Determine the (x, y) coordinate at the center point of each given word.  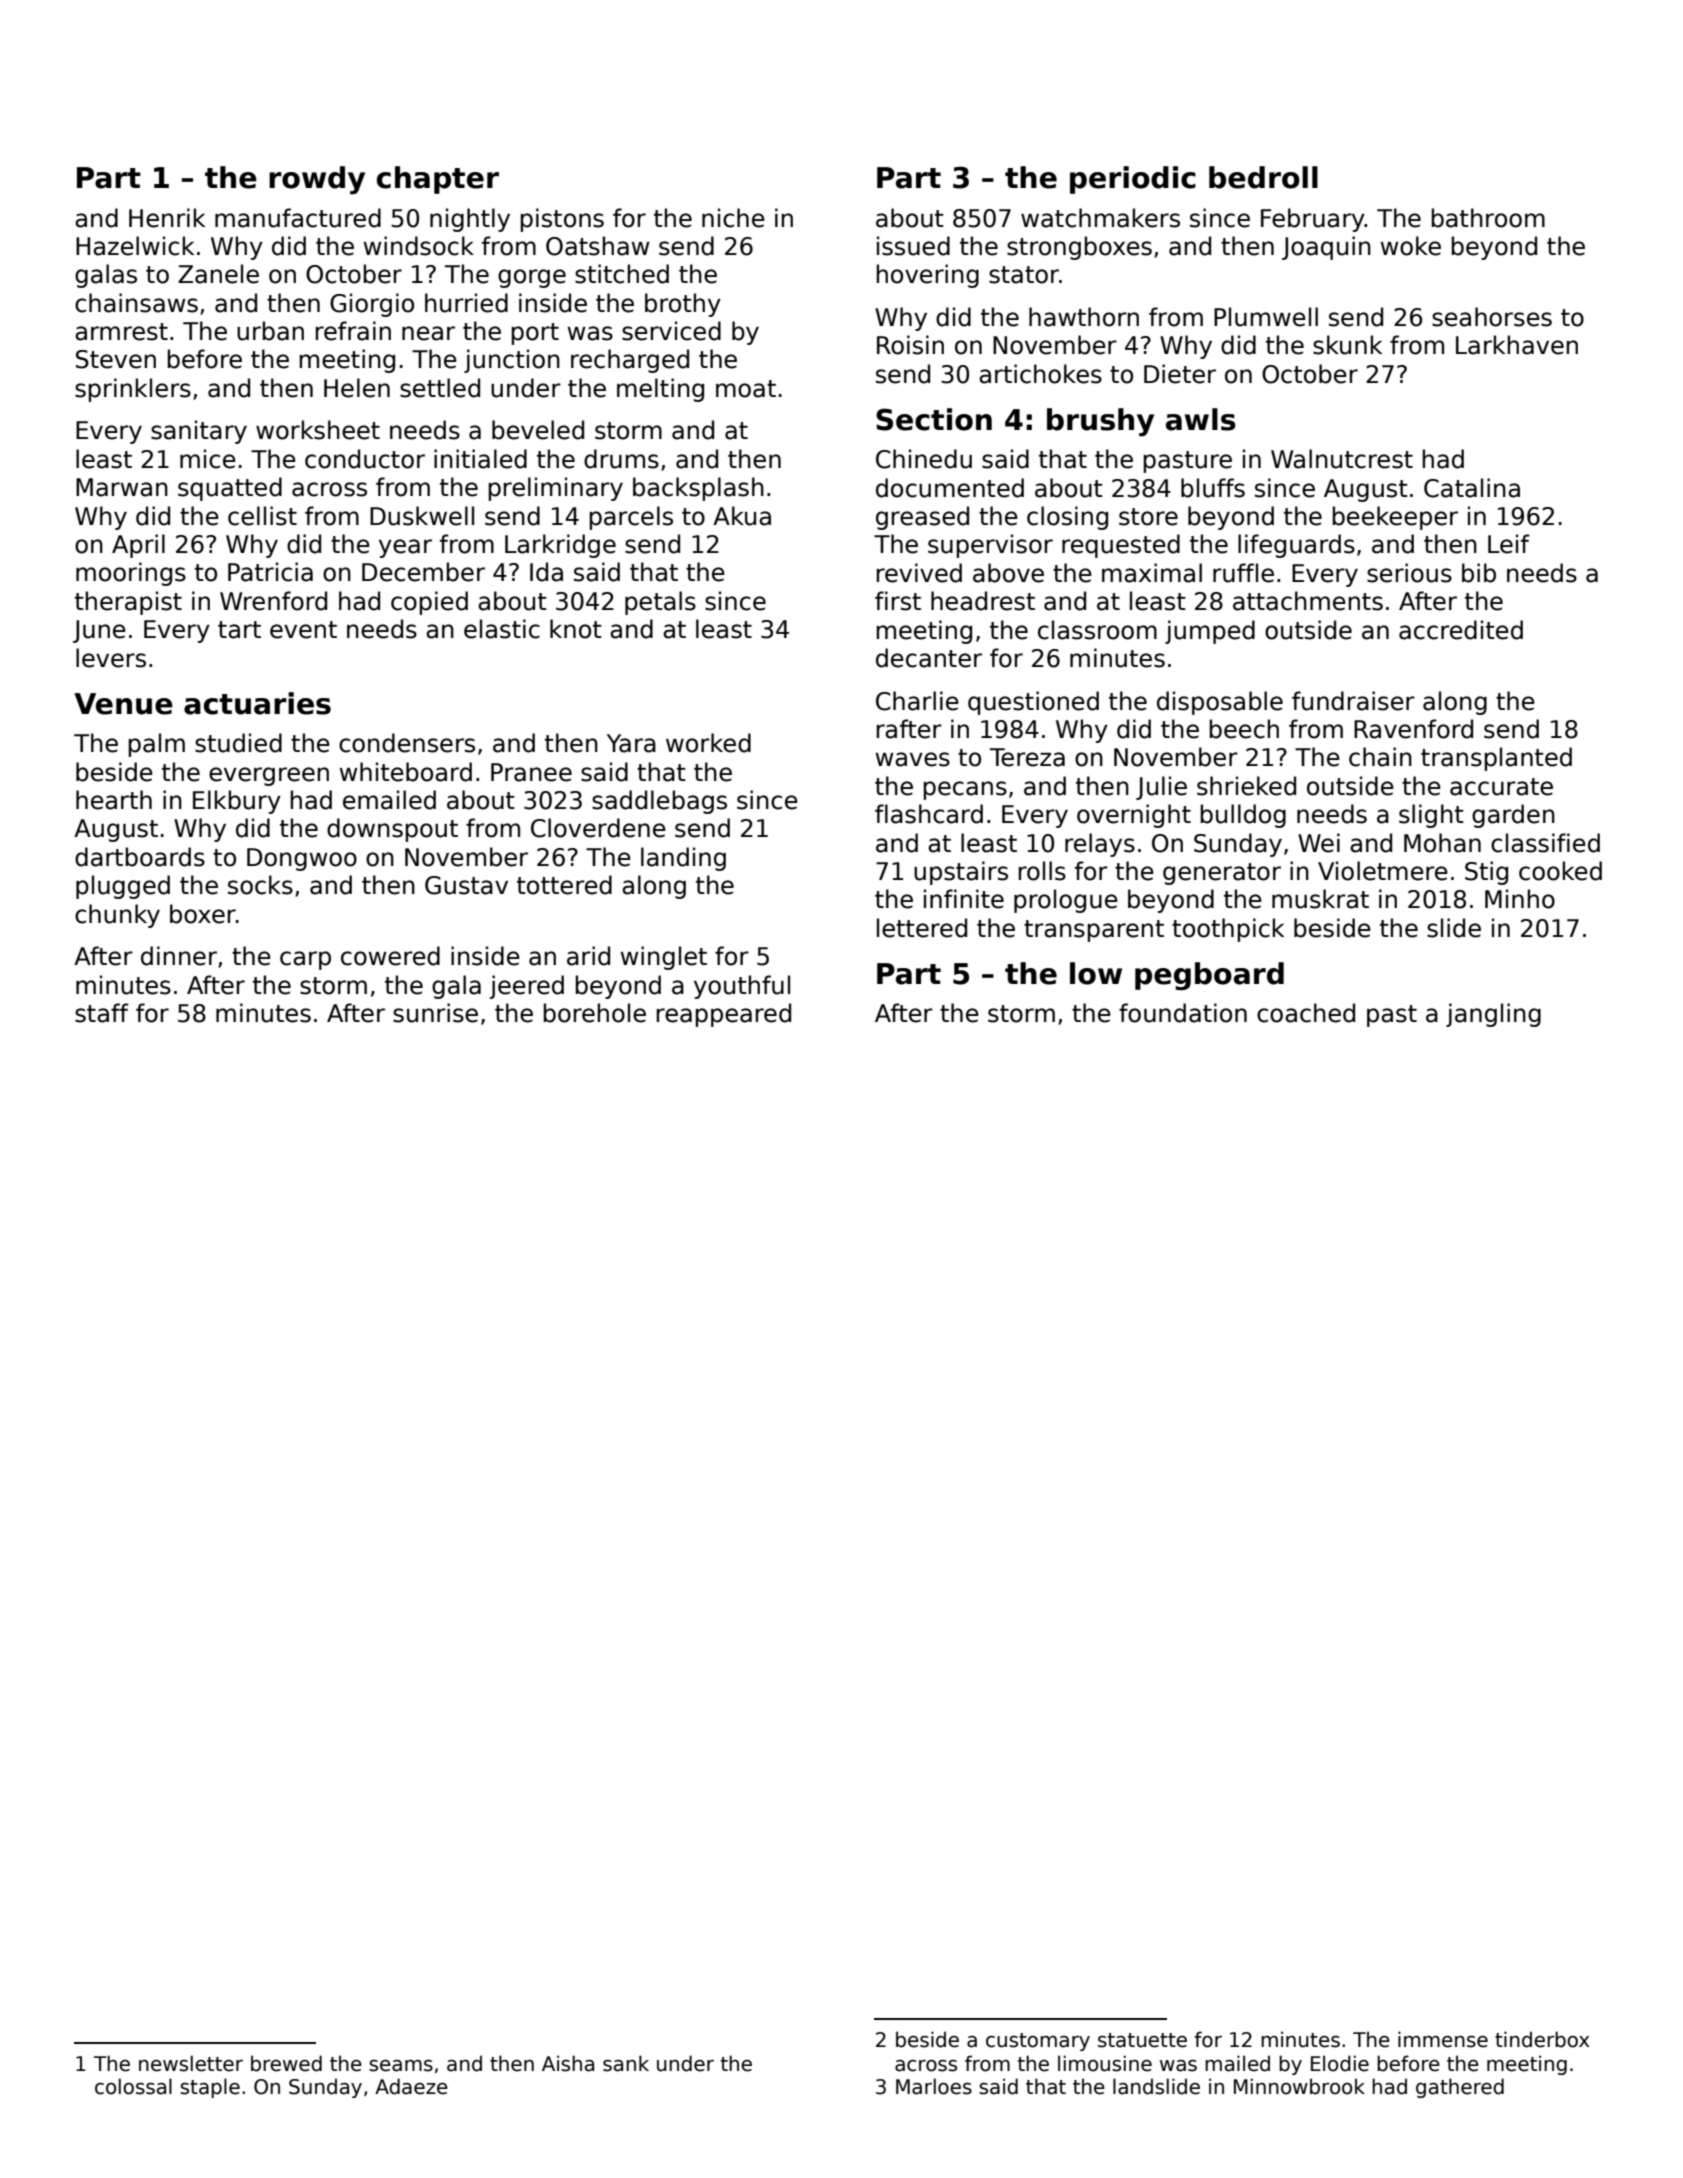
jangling (1493, 1015)
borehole (595, 1013)
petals (660, 603)
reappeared (724, 1015)
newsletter (191, 2063)
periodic (1133, 180)
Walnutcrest (1342, 459)
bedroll (1263, 177)
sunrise (435, 1013)
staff (102, 1013)
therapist (128, 603)
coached (1306, 1013)
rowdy (317, 180)
